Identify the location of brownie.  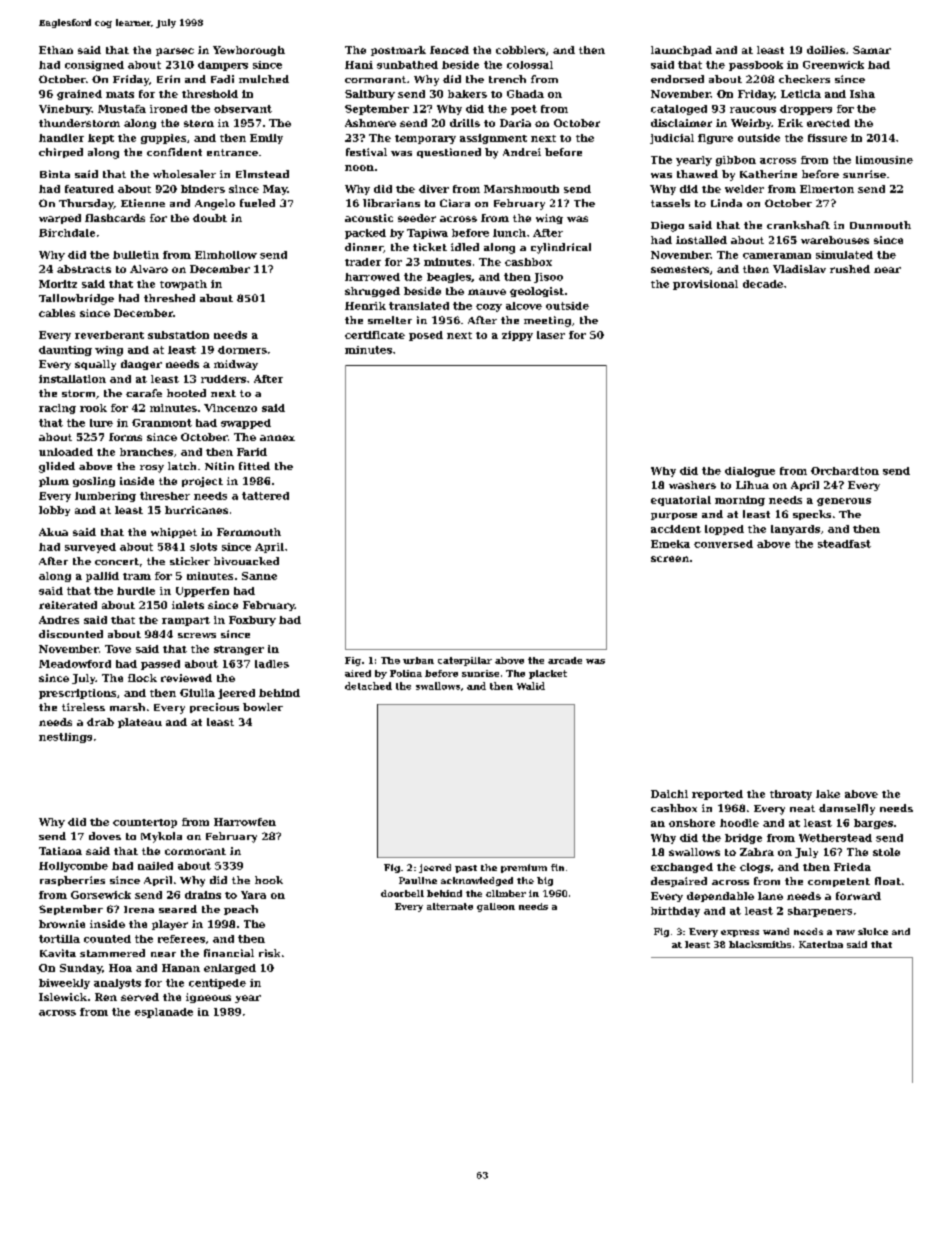
(62, 924).
